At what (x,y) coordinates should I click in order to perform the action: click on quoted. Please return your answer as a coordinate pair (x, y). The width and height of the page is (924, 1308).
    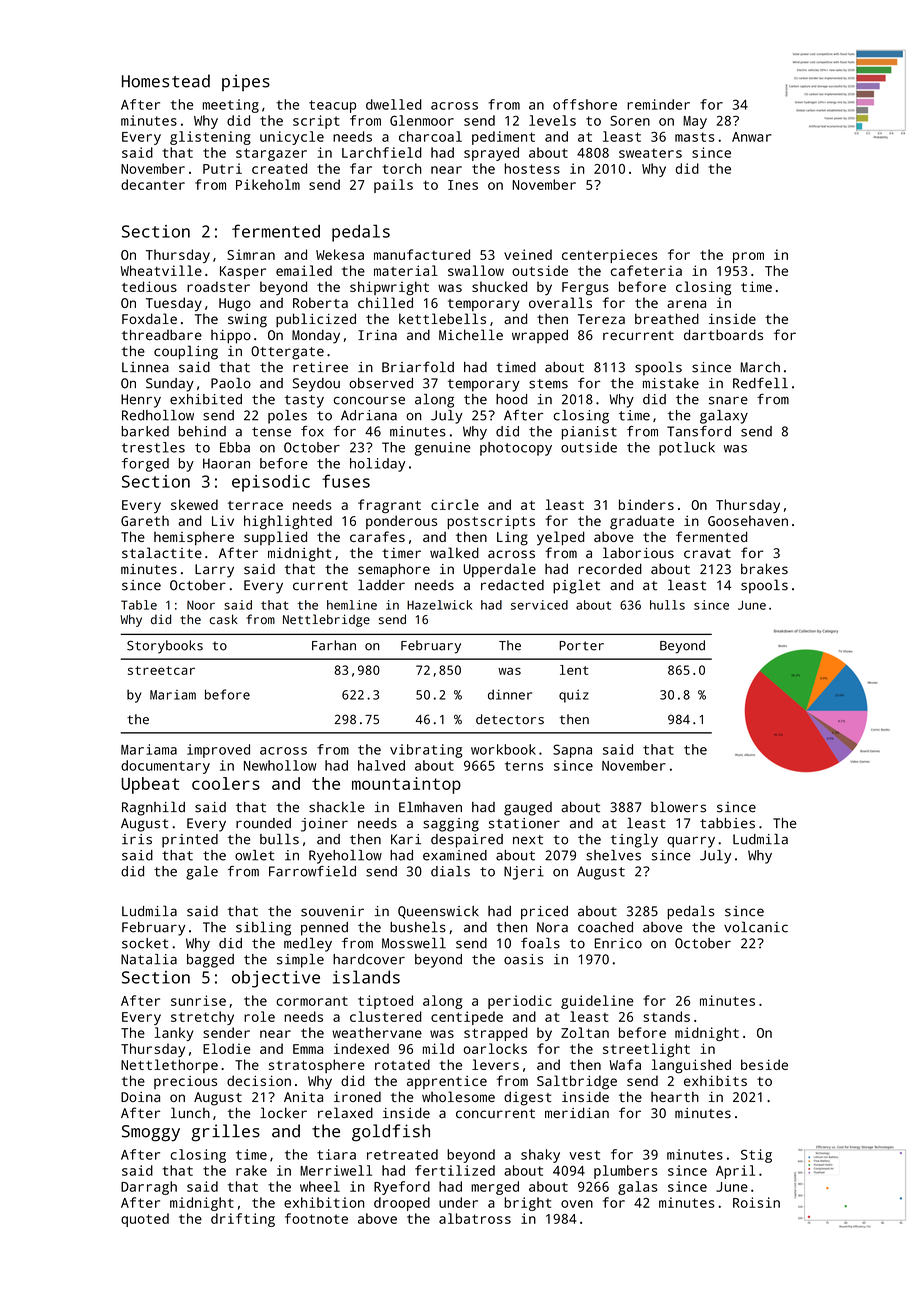
    Looking at the image, I should click on (145, 1220).
